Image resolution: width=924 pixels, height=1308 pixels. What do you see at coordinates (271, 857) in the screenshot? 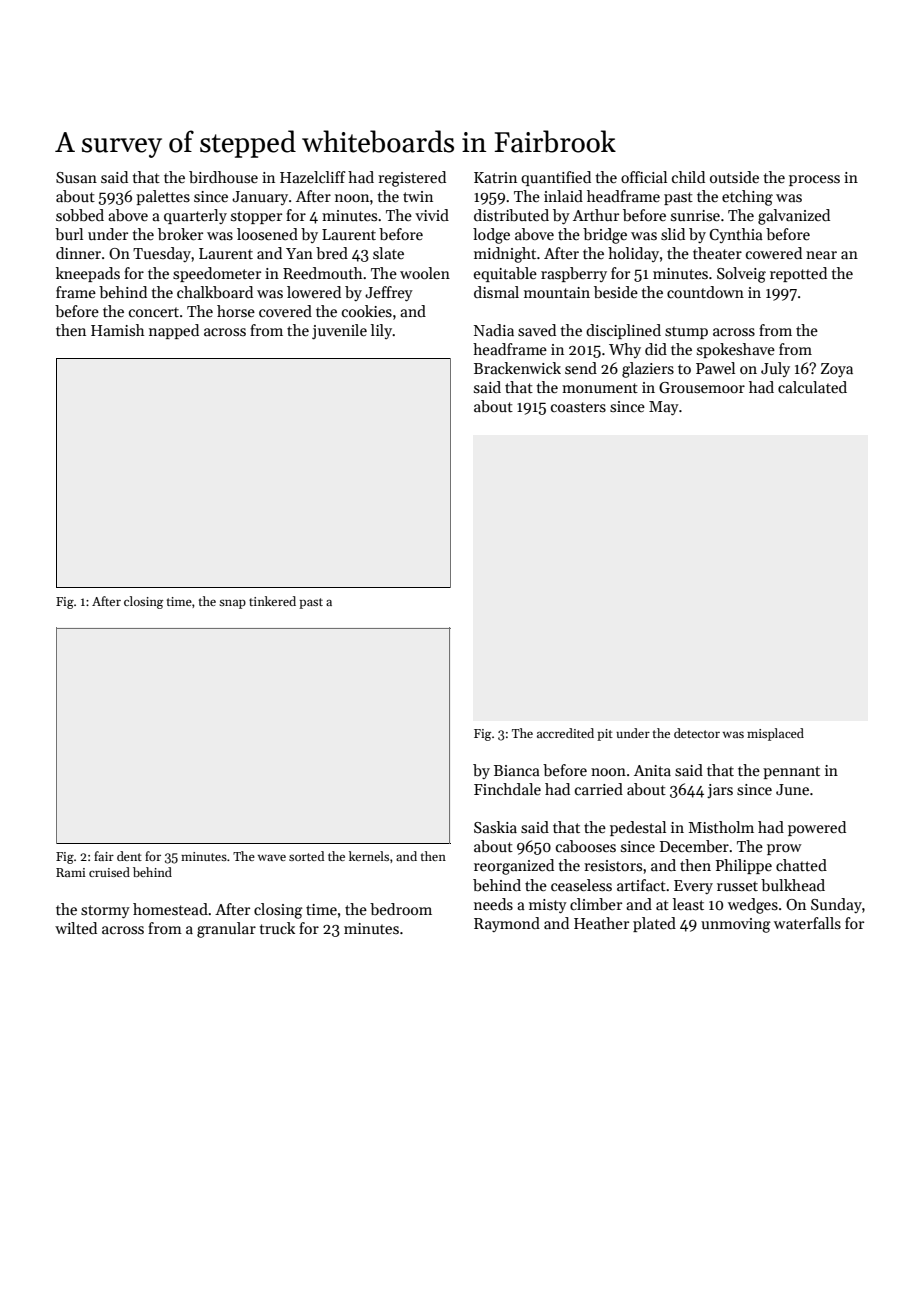
I see `wave` at bounding box center [271, 857].
